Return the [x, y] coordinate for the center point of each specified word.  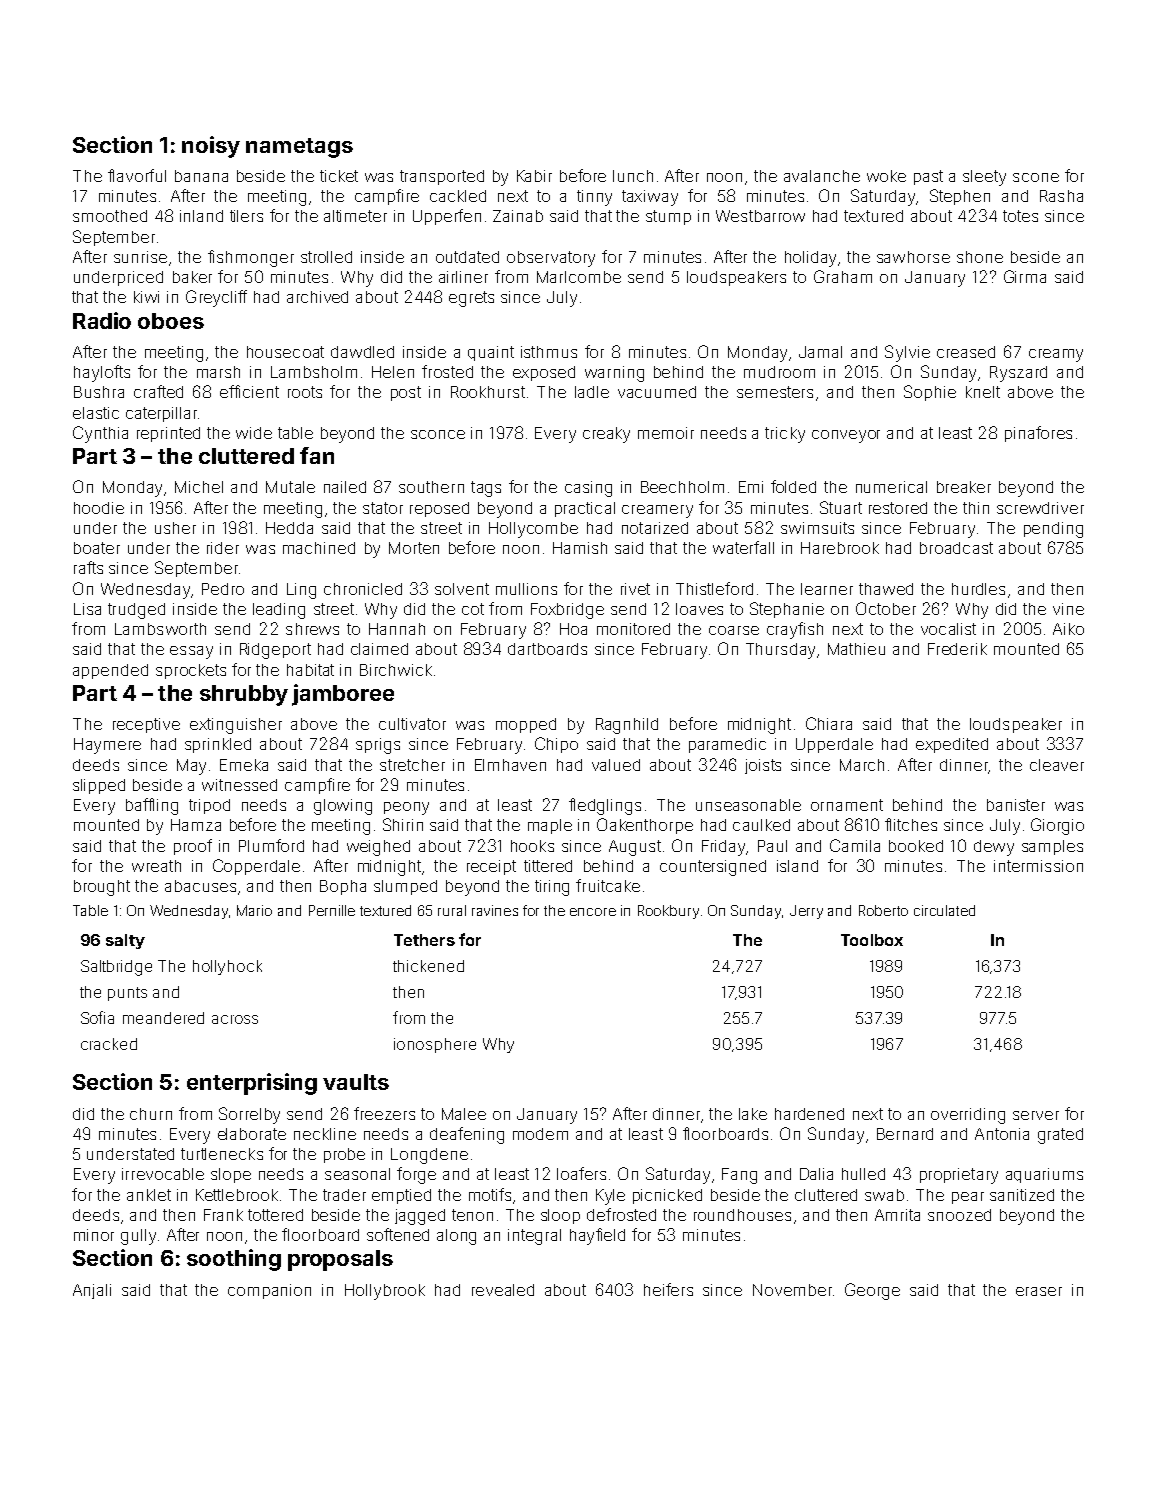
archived [317, 297]
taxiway [650, 198]
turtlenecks [222, 1154]
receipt [491, 867]
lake [753, 1114]
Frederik [957, 649]
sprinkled [218, 745]
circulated [944, 910]
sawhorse [913, 257]
